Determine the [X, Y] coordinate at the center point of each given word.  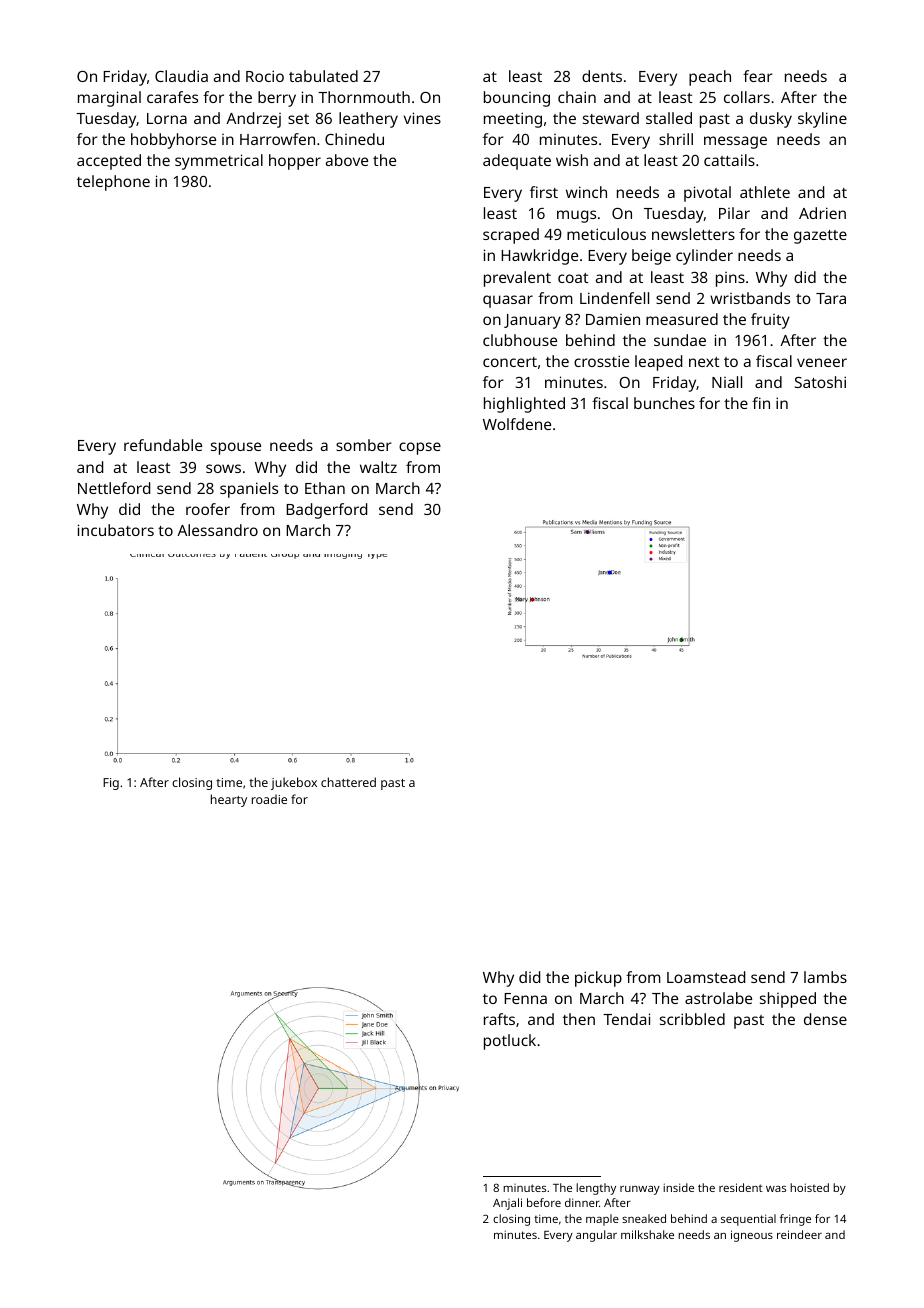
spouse [236, 448]
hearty [229, 800]
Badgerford [326, 511]
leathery [368, 120]
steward [611, 118]
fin [761, 403]
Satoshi [820, 382]
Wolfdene [517, 424]
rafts [499, 1019]
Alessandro [217, 530]
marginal [109, 99]
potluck [510, 1042]
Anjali [507, 1204]
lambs [825, 977]
